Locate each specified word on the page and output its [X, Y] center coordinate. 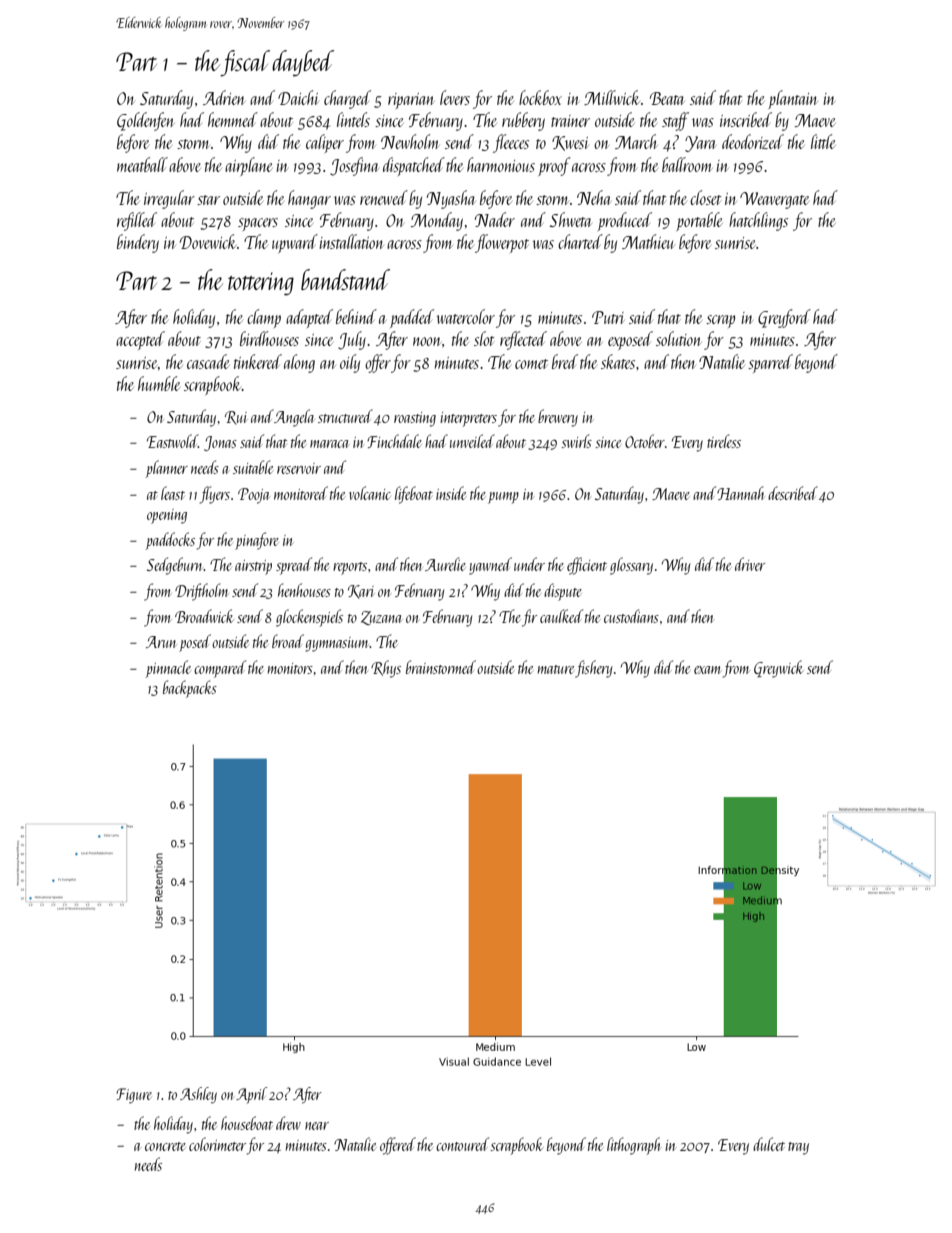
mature [556, 669]
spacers [258, 224]
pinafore [257, 541]
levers [455, 97]
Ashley [198, 1095]
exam [707, 670]
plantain [793, 99]
